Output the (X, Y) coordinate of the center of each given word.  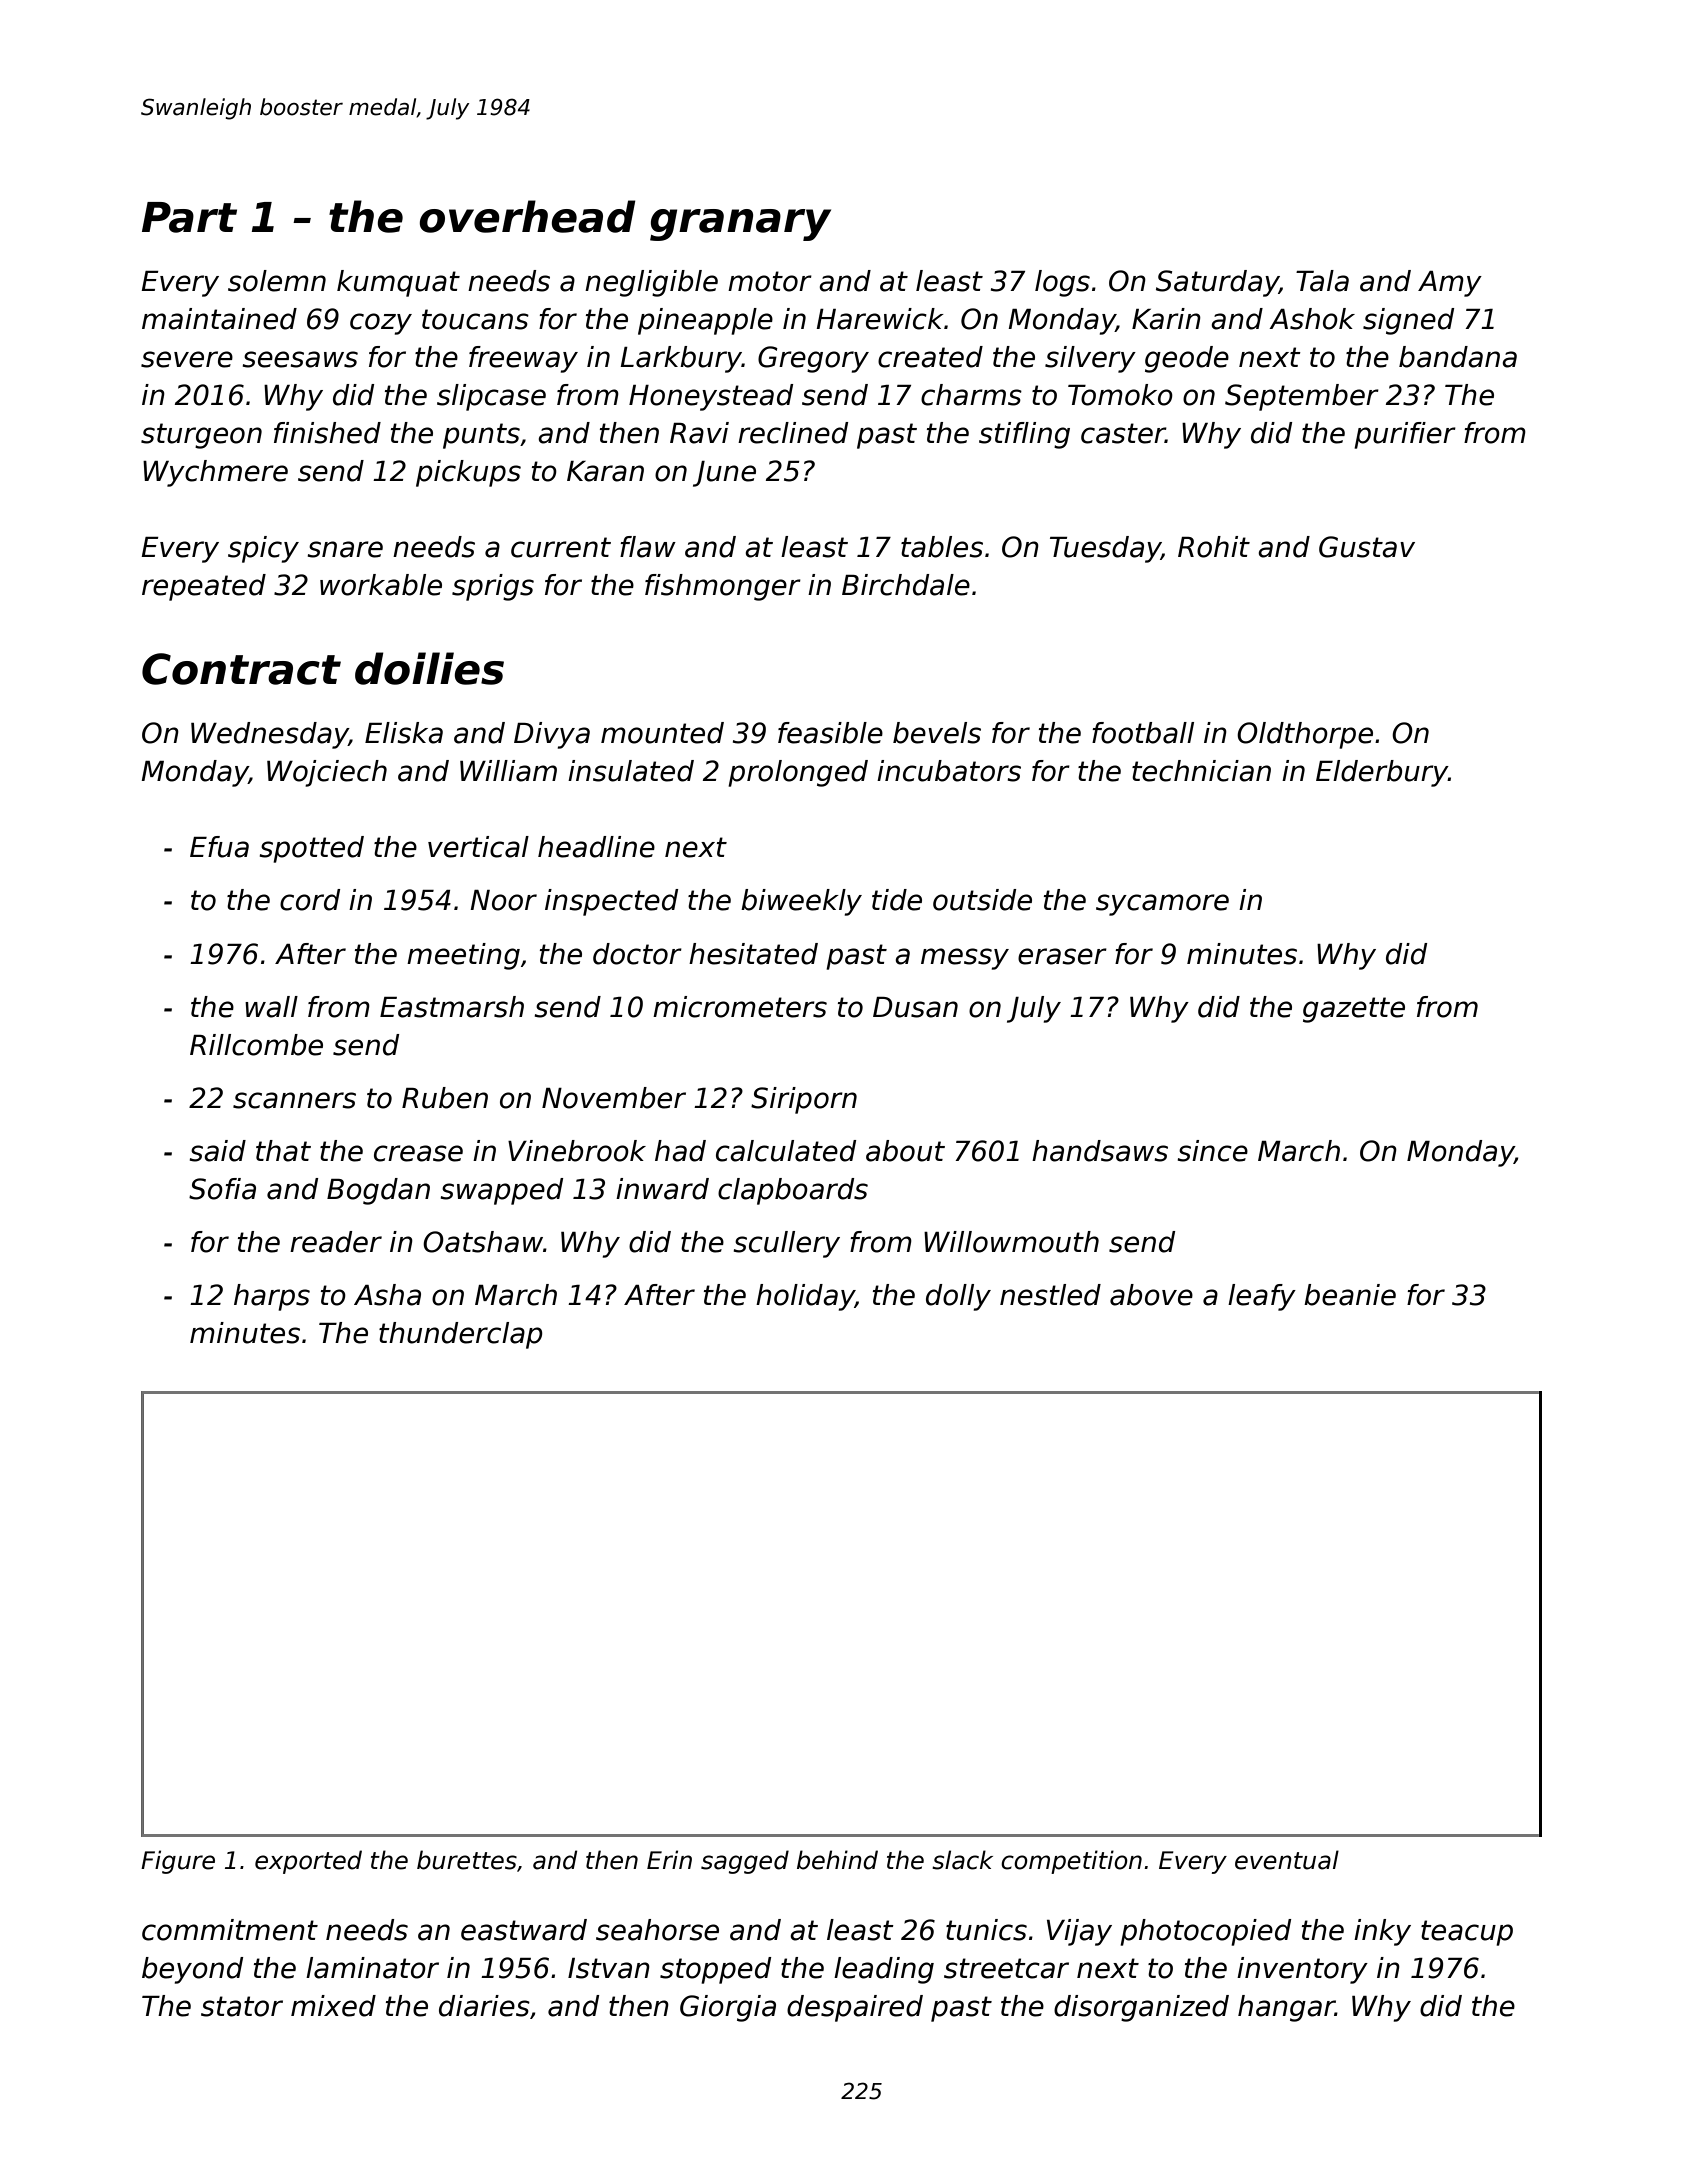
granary (740, 225)
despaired (855, 2008)
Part (189, 217)
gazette (1354, 1010)
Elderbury (1382, 773)
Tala (1322, 281)
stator (242, 2006)
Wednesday (270, 735)
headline (596, 847)
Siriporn (804, 1100)
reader (336, 1242)
